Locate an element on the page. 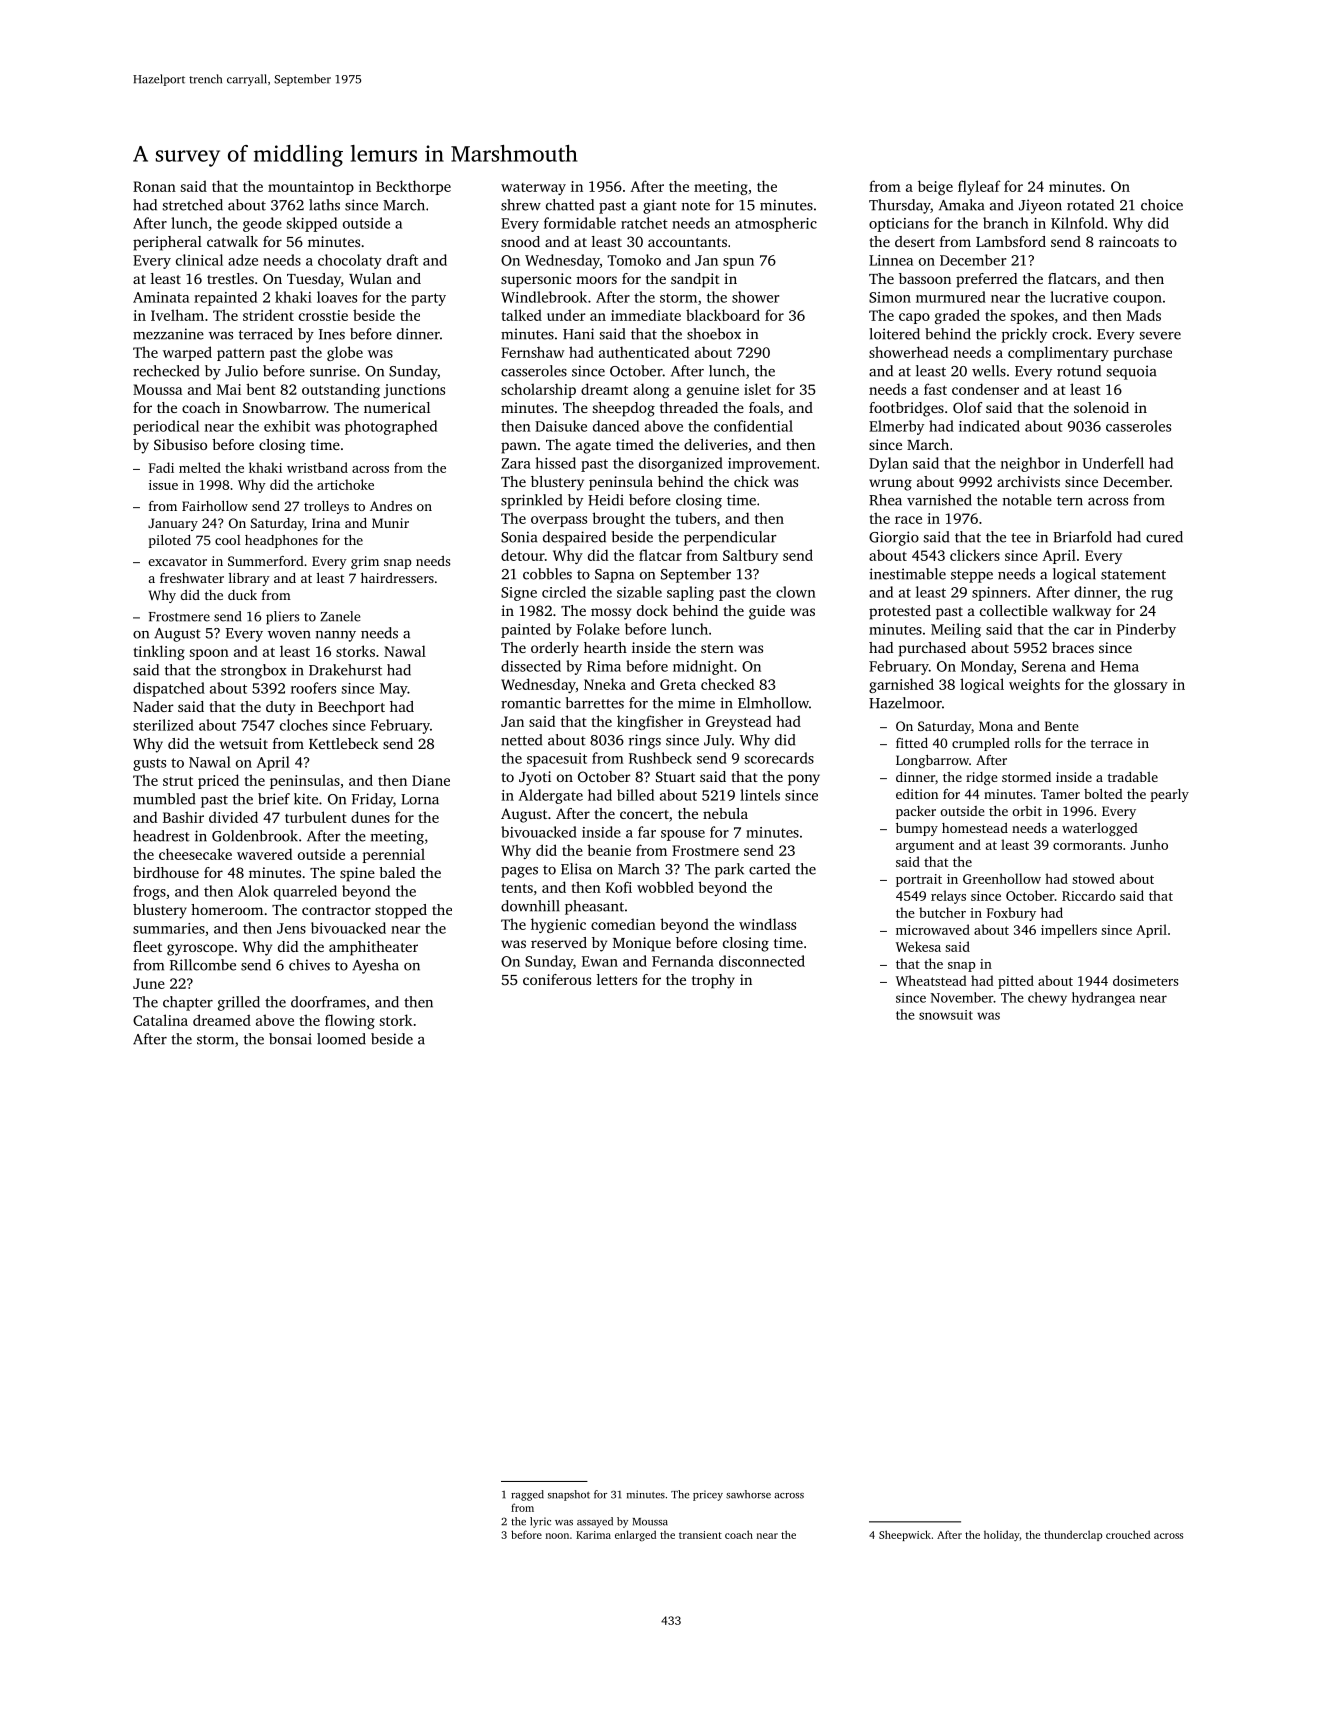  Catalina is located at coordinates (160, 1020).
